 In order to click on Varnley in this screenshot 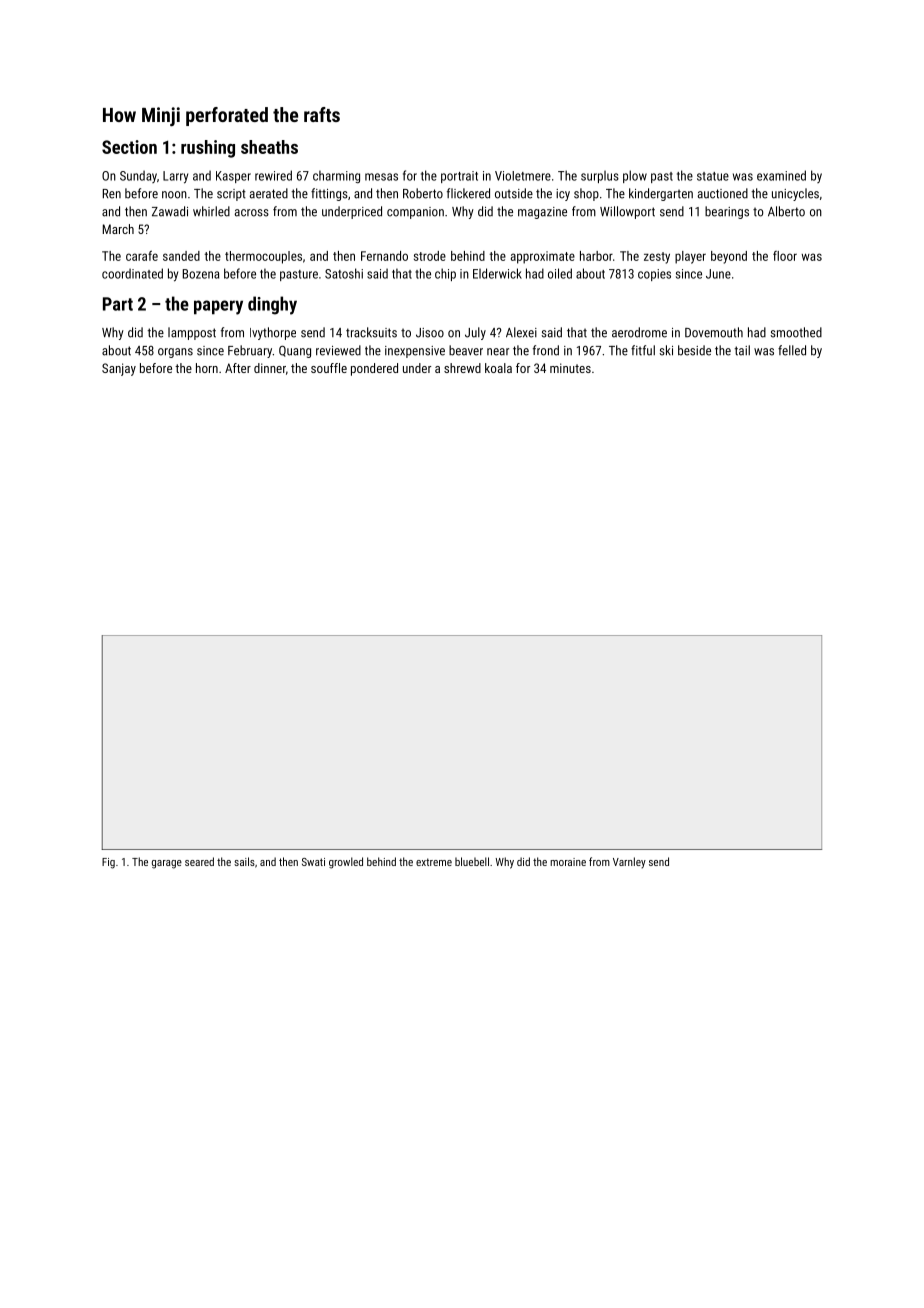, I will do `click(629, 863)`.
